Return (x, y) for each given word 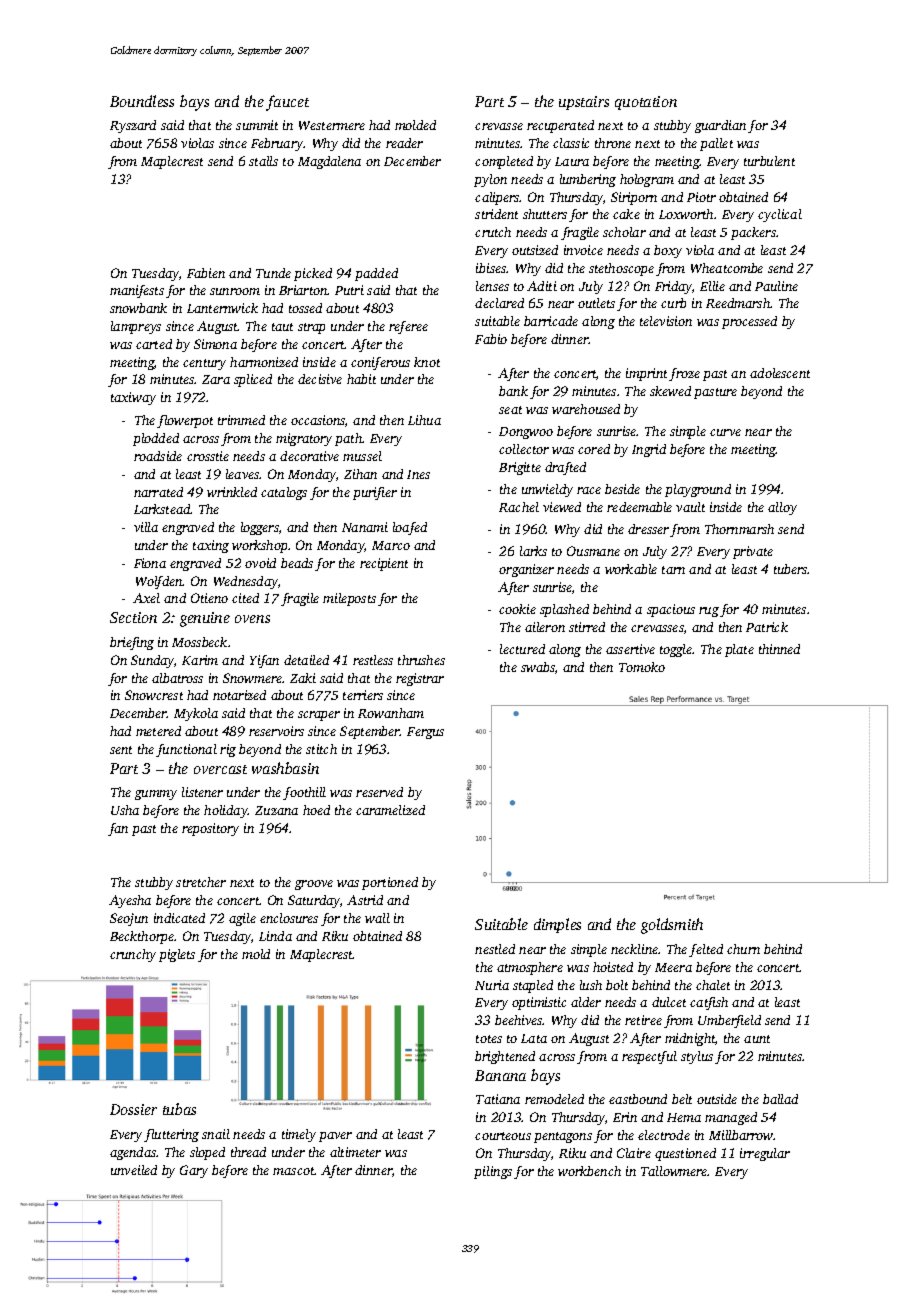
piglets (177, 955)
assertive (630, 649)
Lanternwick (222, 308)
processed (749, 322)
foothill (304, 793)
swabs (538, 667)
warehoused (586, 409)
